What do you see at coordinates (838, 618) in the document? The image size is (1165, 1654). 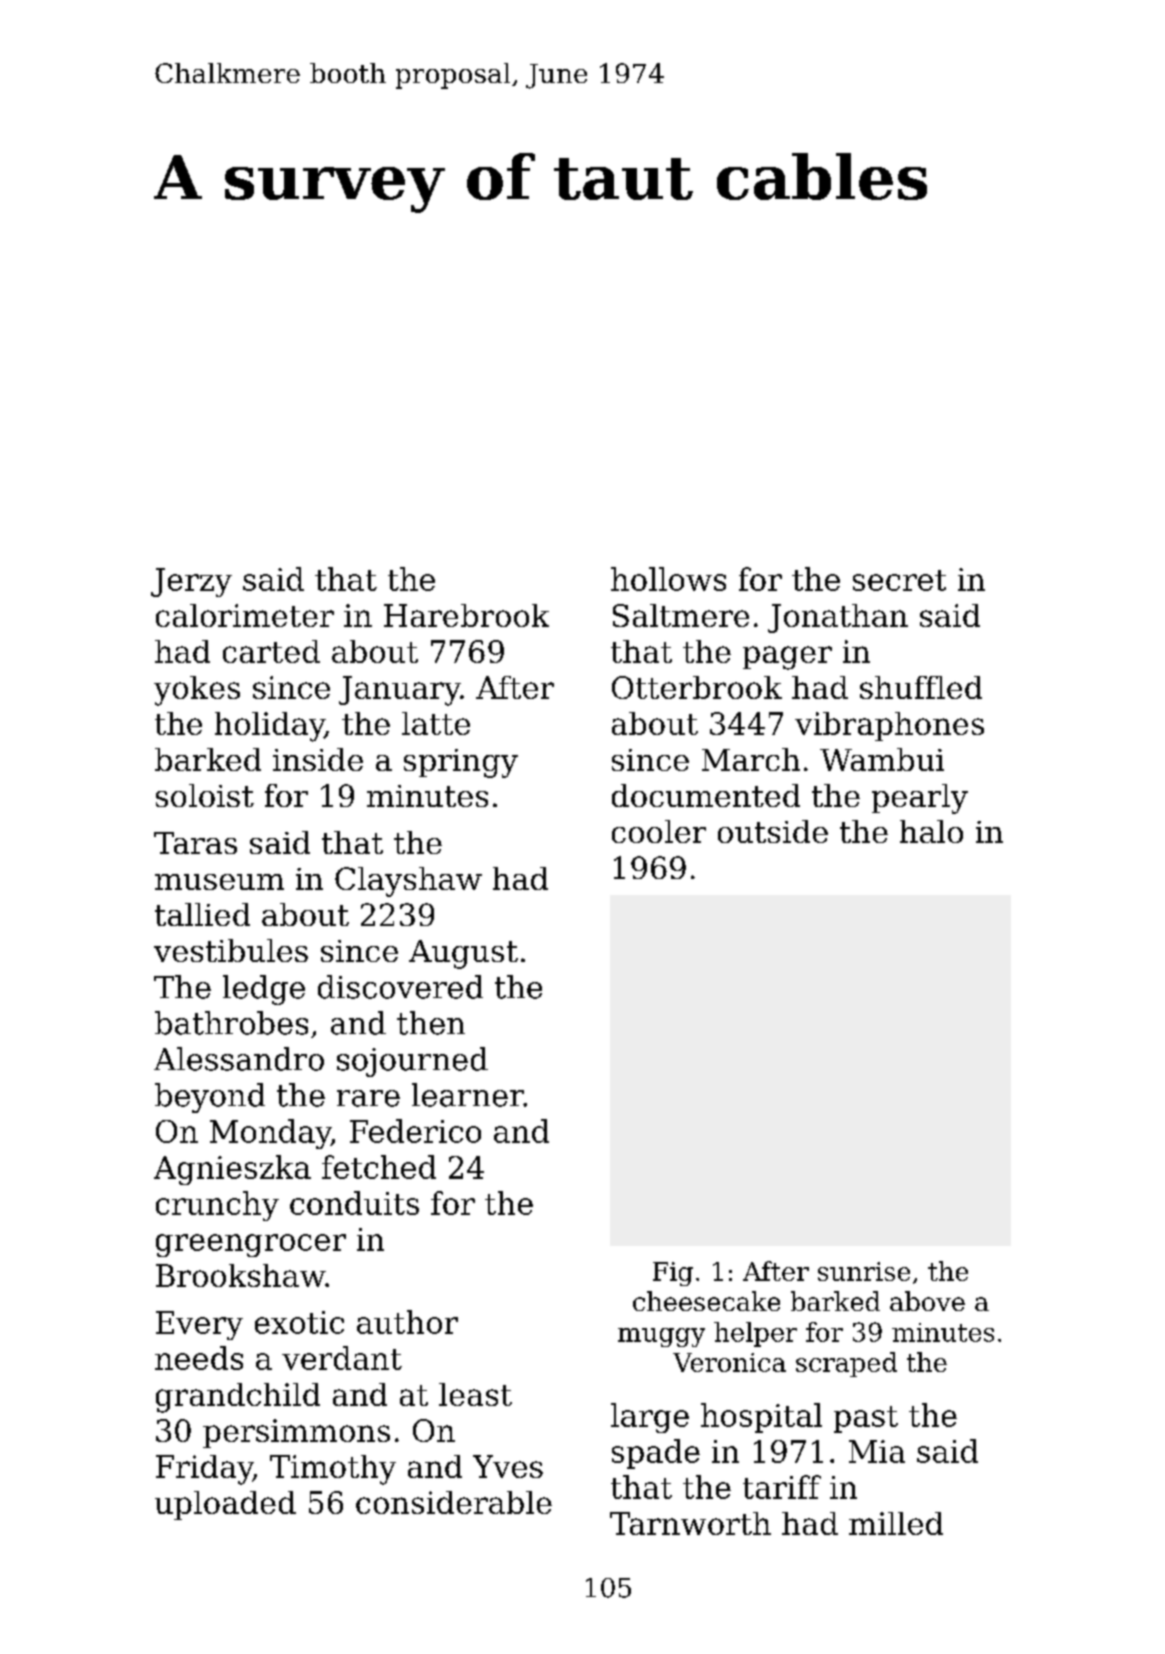 I see `Jonathan` at bounding box center [838, 618].
